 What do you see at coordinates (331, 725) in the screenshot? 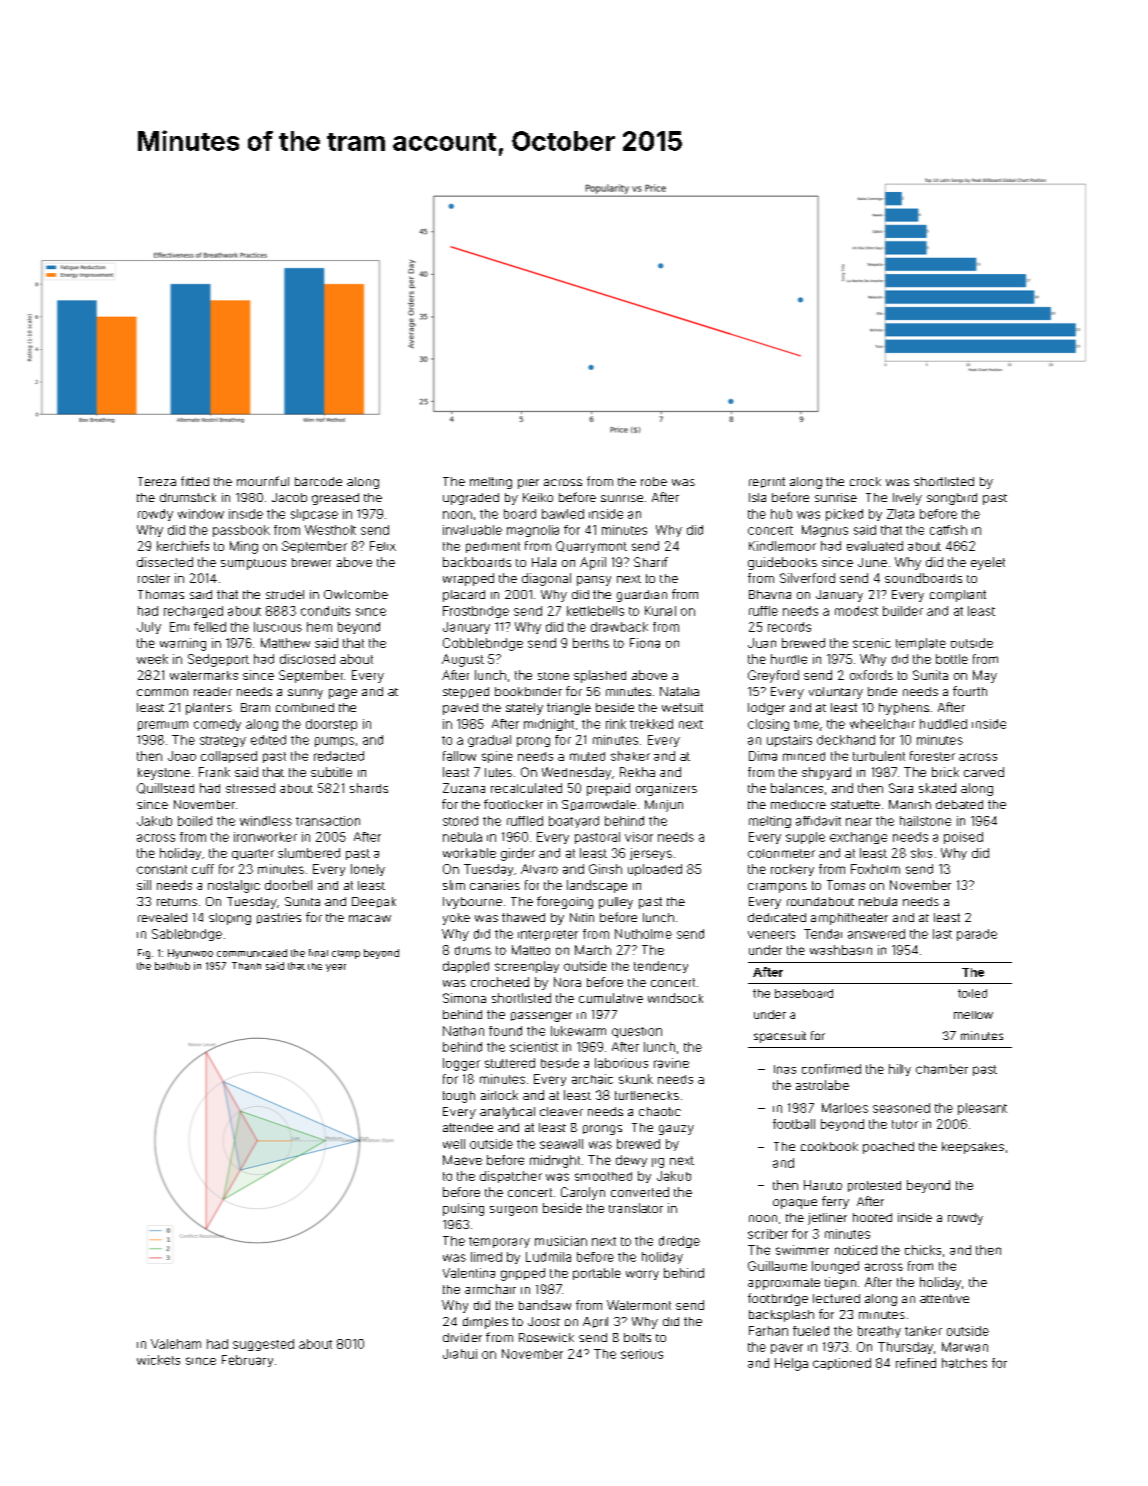
I see `doorstep` at bounding box center [331, 725].
